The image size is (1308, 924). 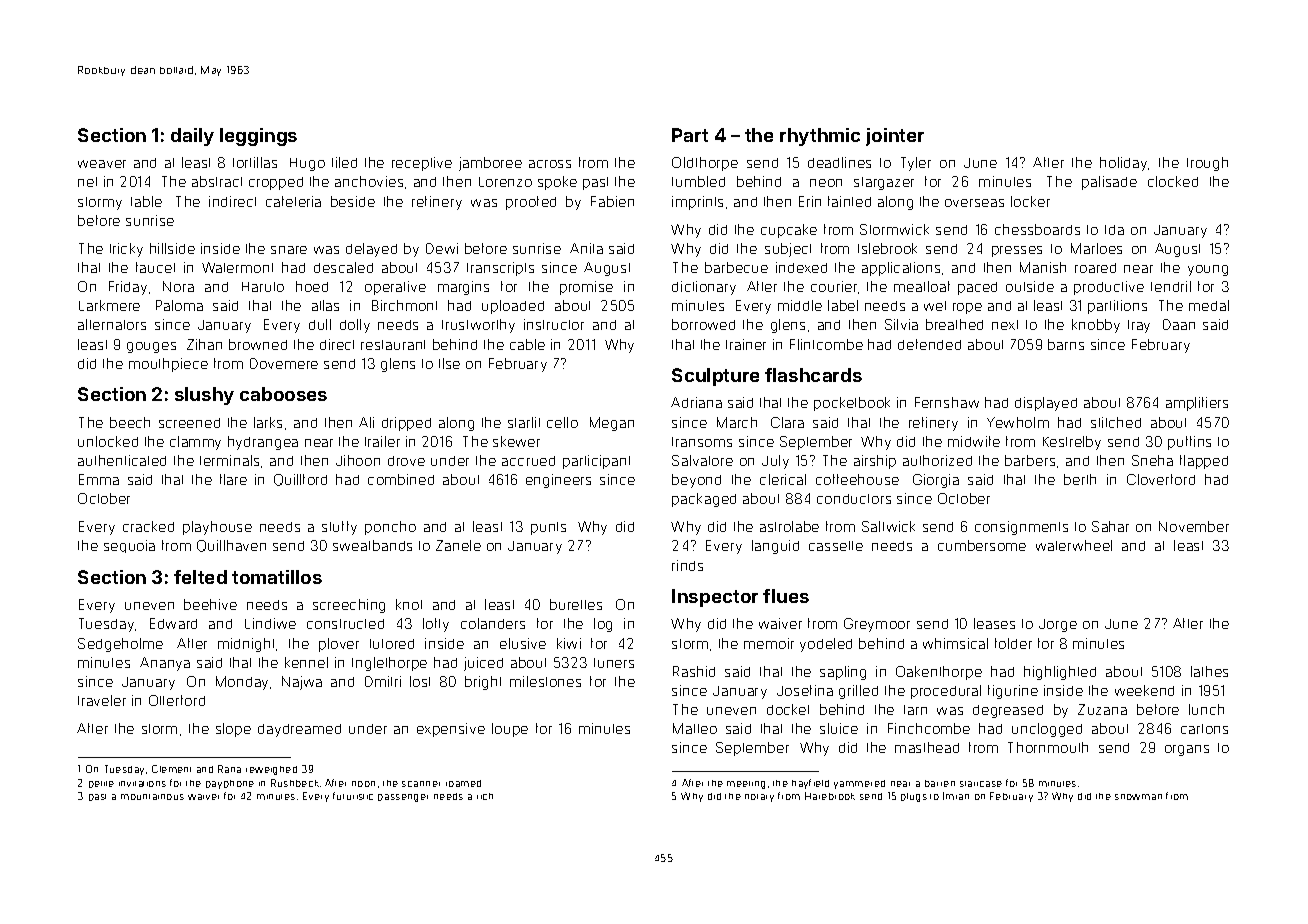 I want to click on descaled, so click(x=343, y=267).
